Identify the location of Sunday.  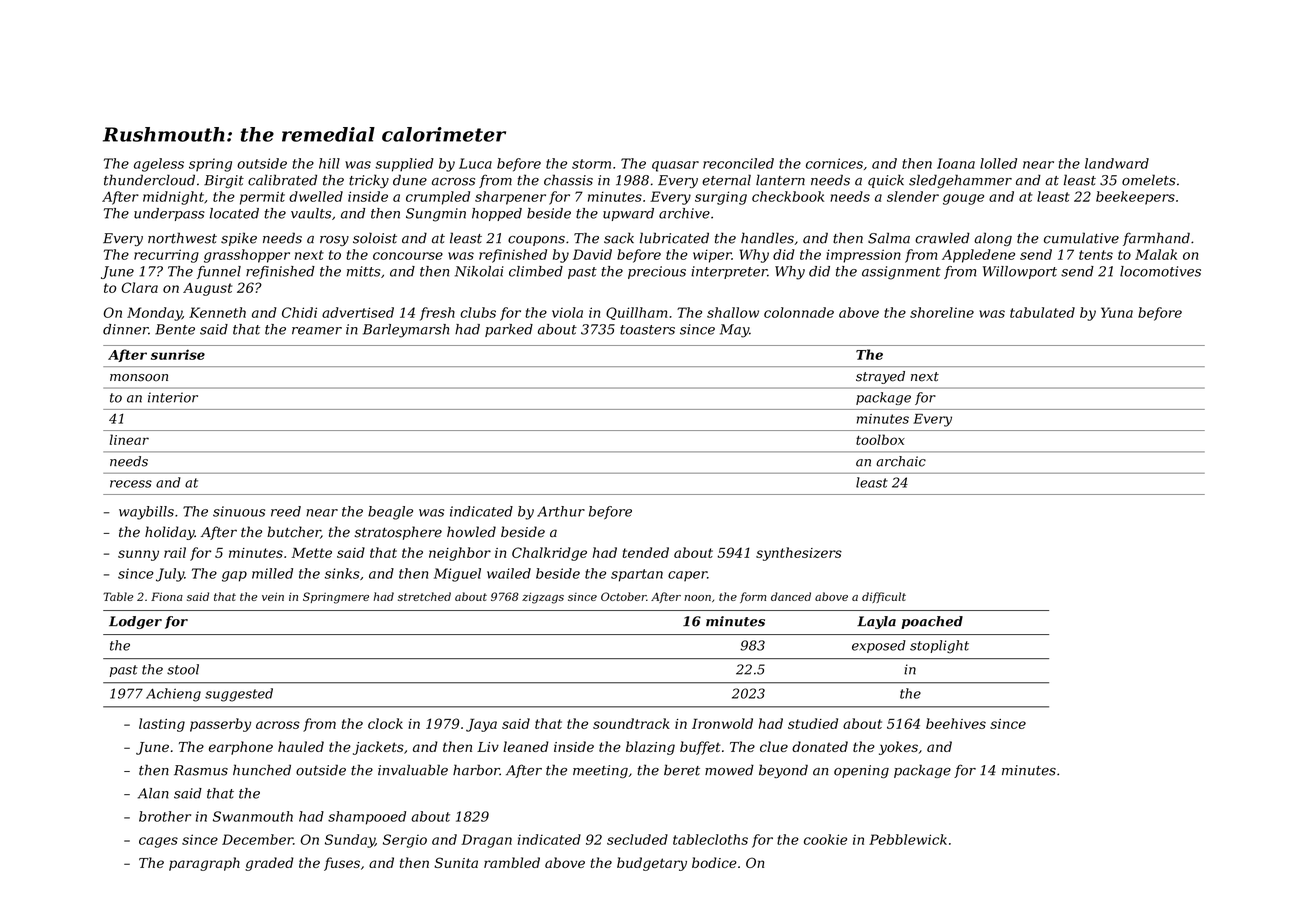
(350, 841).
